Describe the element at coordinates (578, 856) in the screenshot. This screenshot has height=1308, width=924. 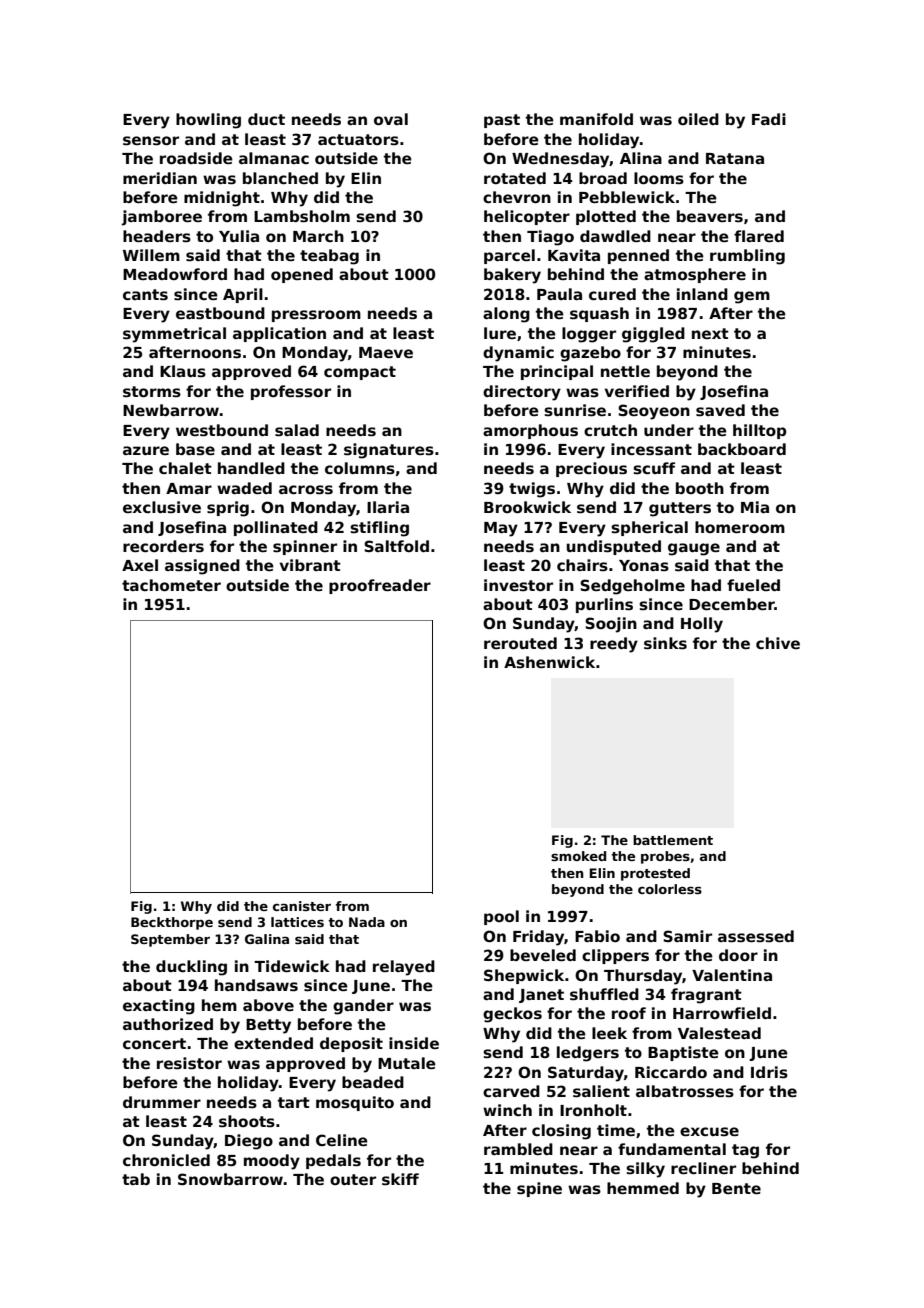
I see `smoked` at that location.
